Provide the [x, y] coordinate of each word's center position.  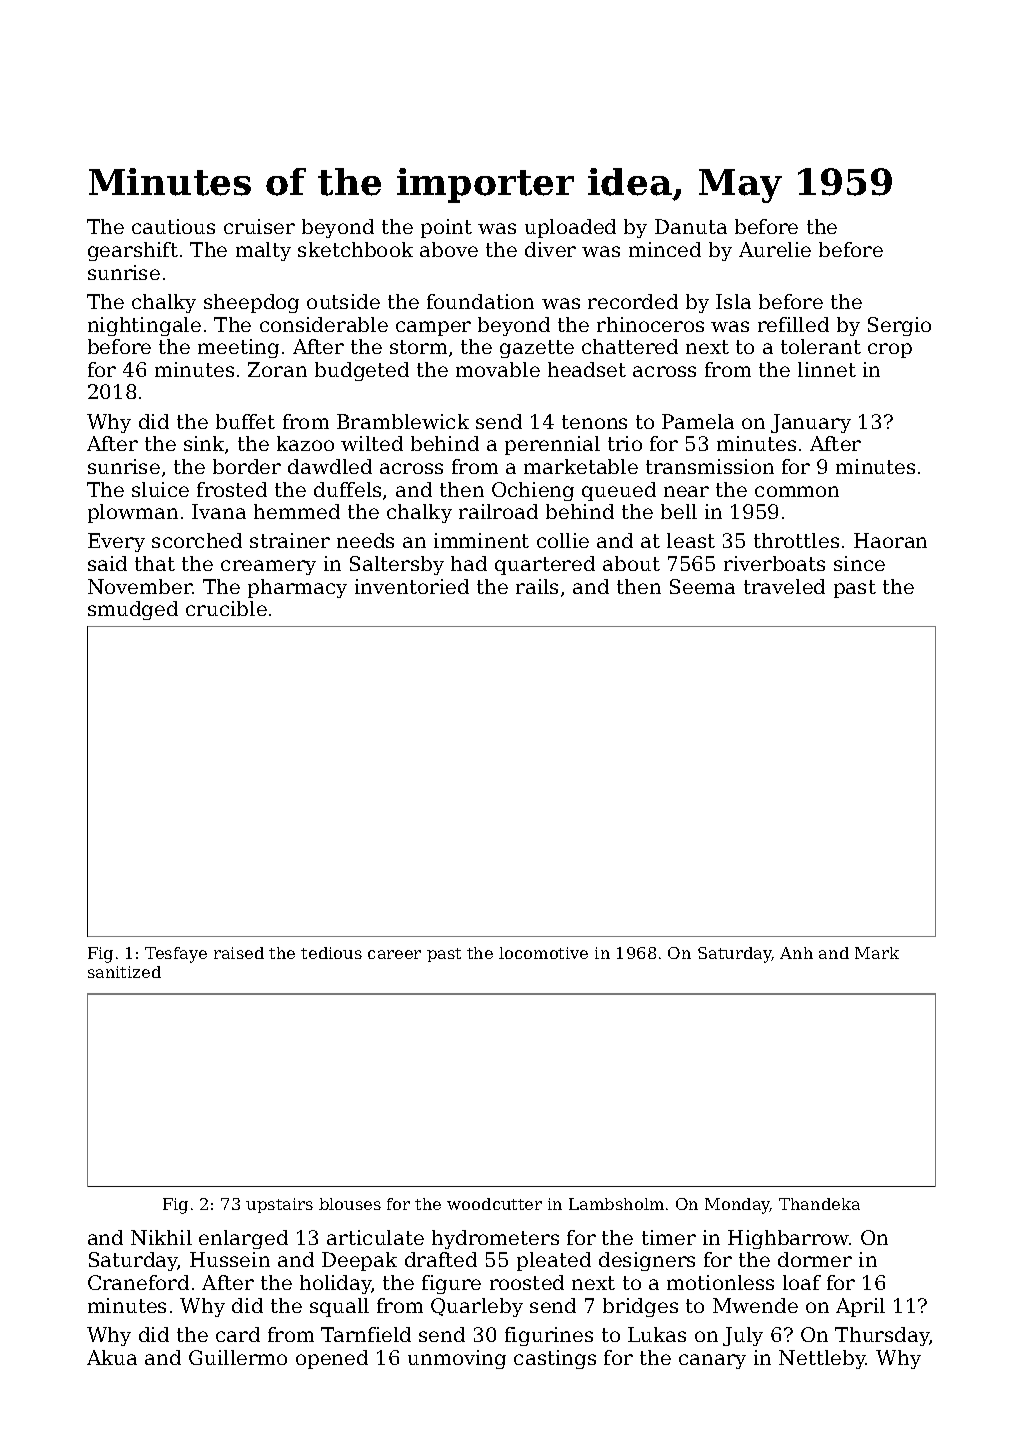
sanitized [124, 972]
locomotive [543, 953]
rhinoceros [650, 324]
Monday [737, 1206]
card [238, 1334]
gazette [537, 349]
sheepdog [251, 303]
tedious [331, 953]
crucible [226, 608]
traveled [784, 586]
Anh [796, 953]
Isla [733, 301]
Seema [702, 586]
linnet [827, 369]
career [394, 954]
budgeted [362, 371]
